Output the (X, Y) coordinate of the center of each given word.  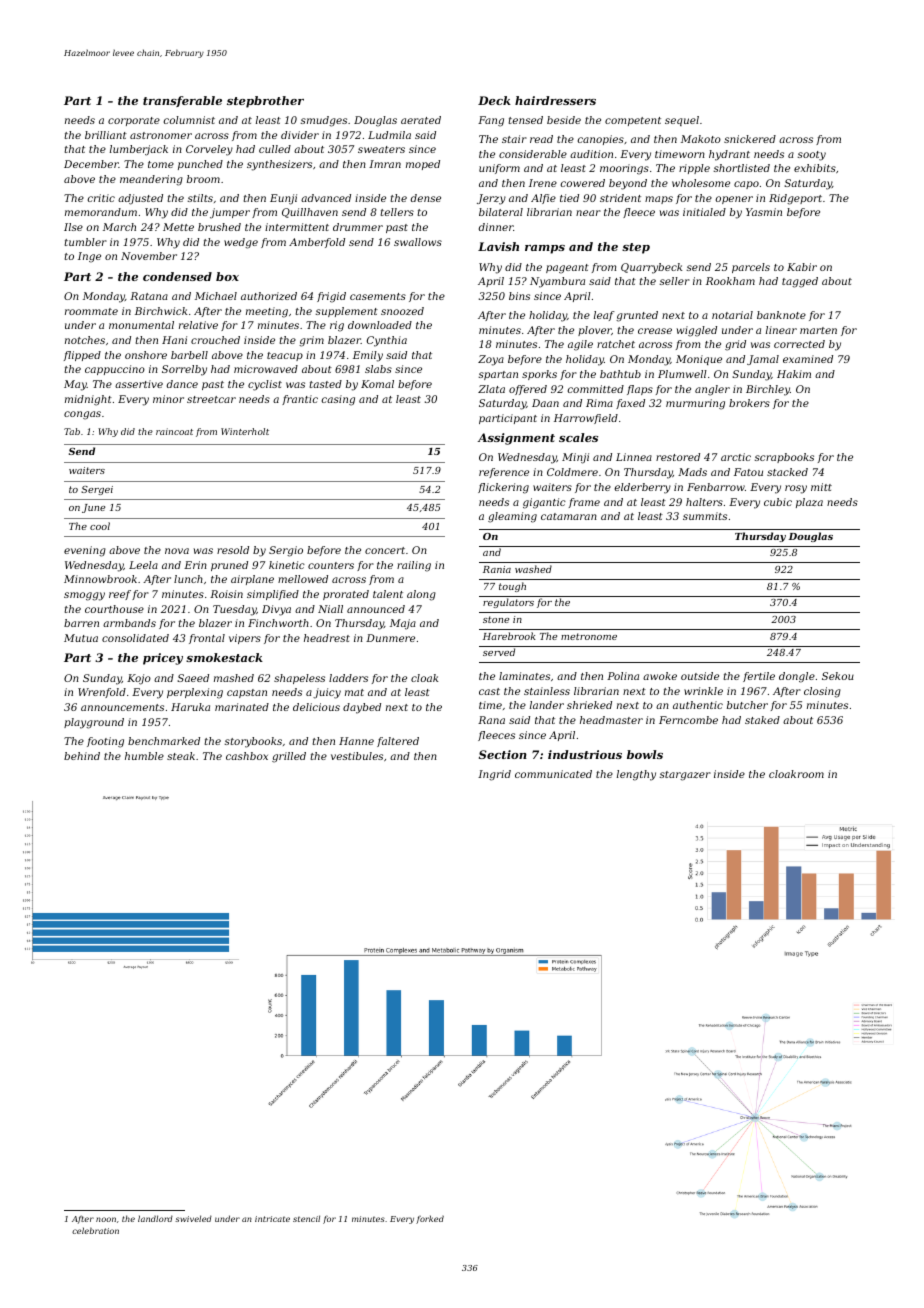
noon (106, 1219)
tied (569, 198)
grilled (289, 757)
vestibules (357, 756)
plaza (809, 503)
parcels (751, 268)
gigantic (544, 503)
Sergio (286, 551)
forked (430, 1219)
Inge (89, 257)
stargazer (685, 776)
